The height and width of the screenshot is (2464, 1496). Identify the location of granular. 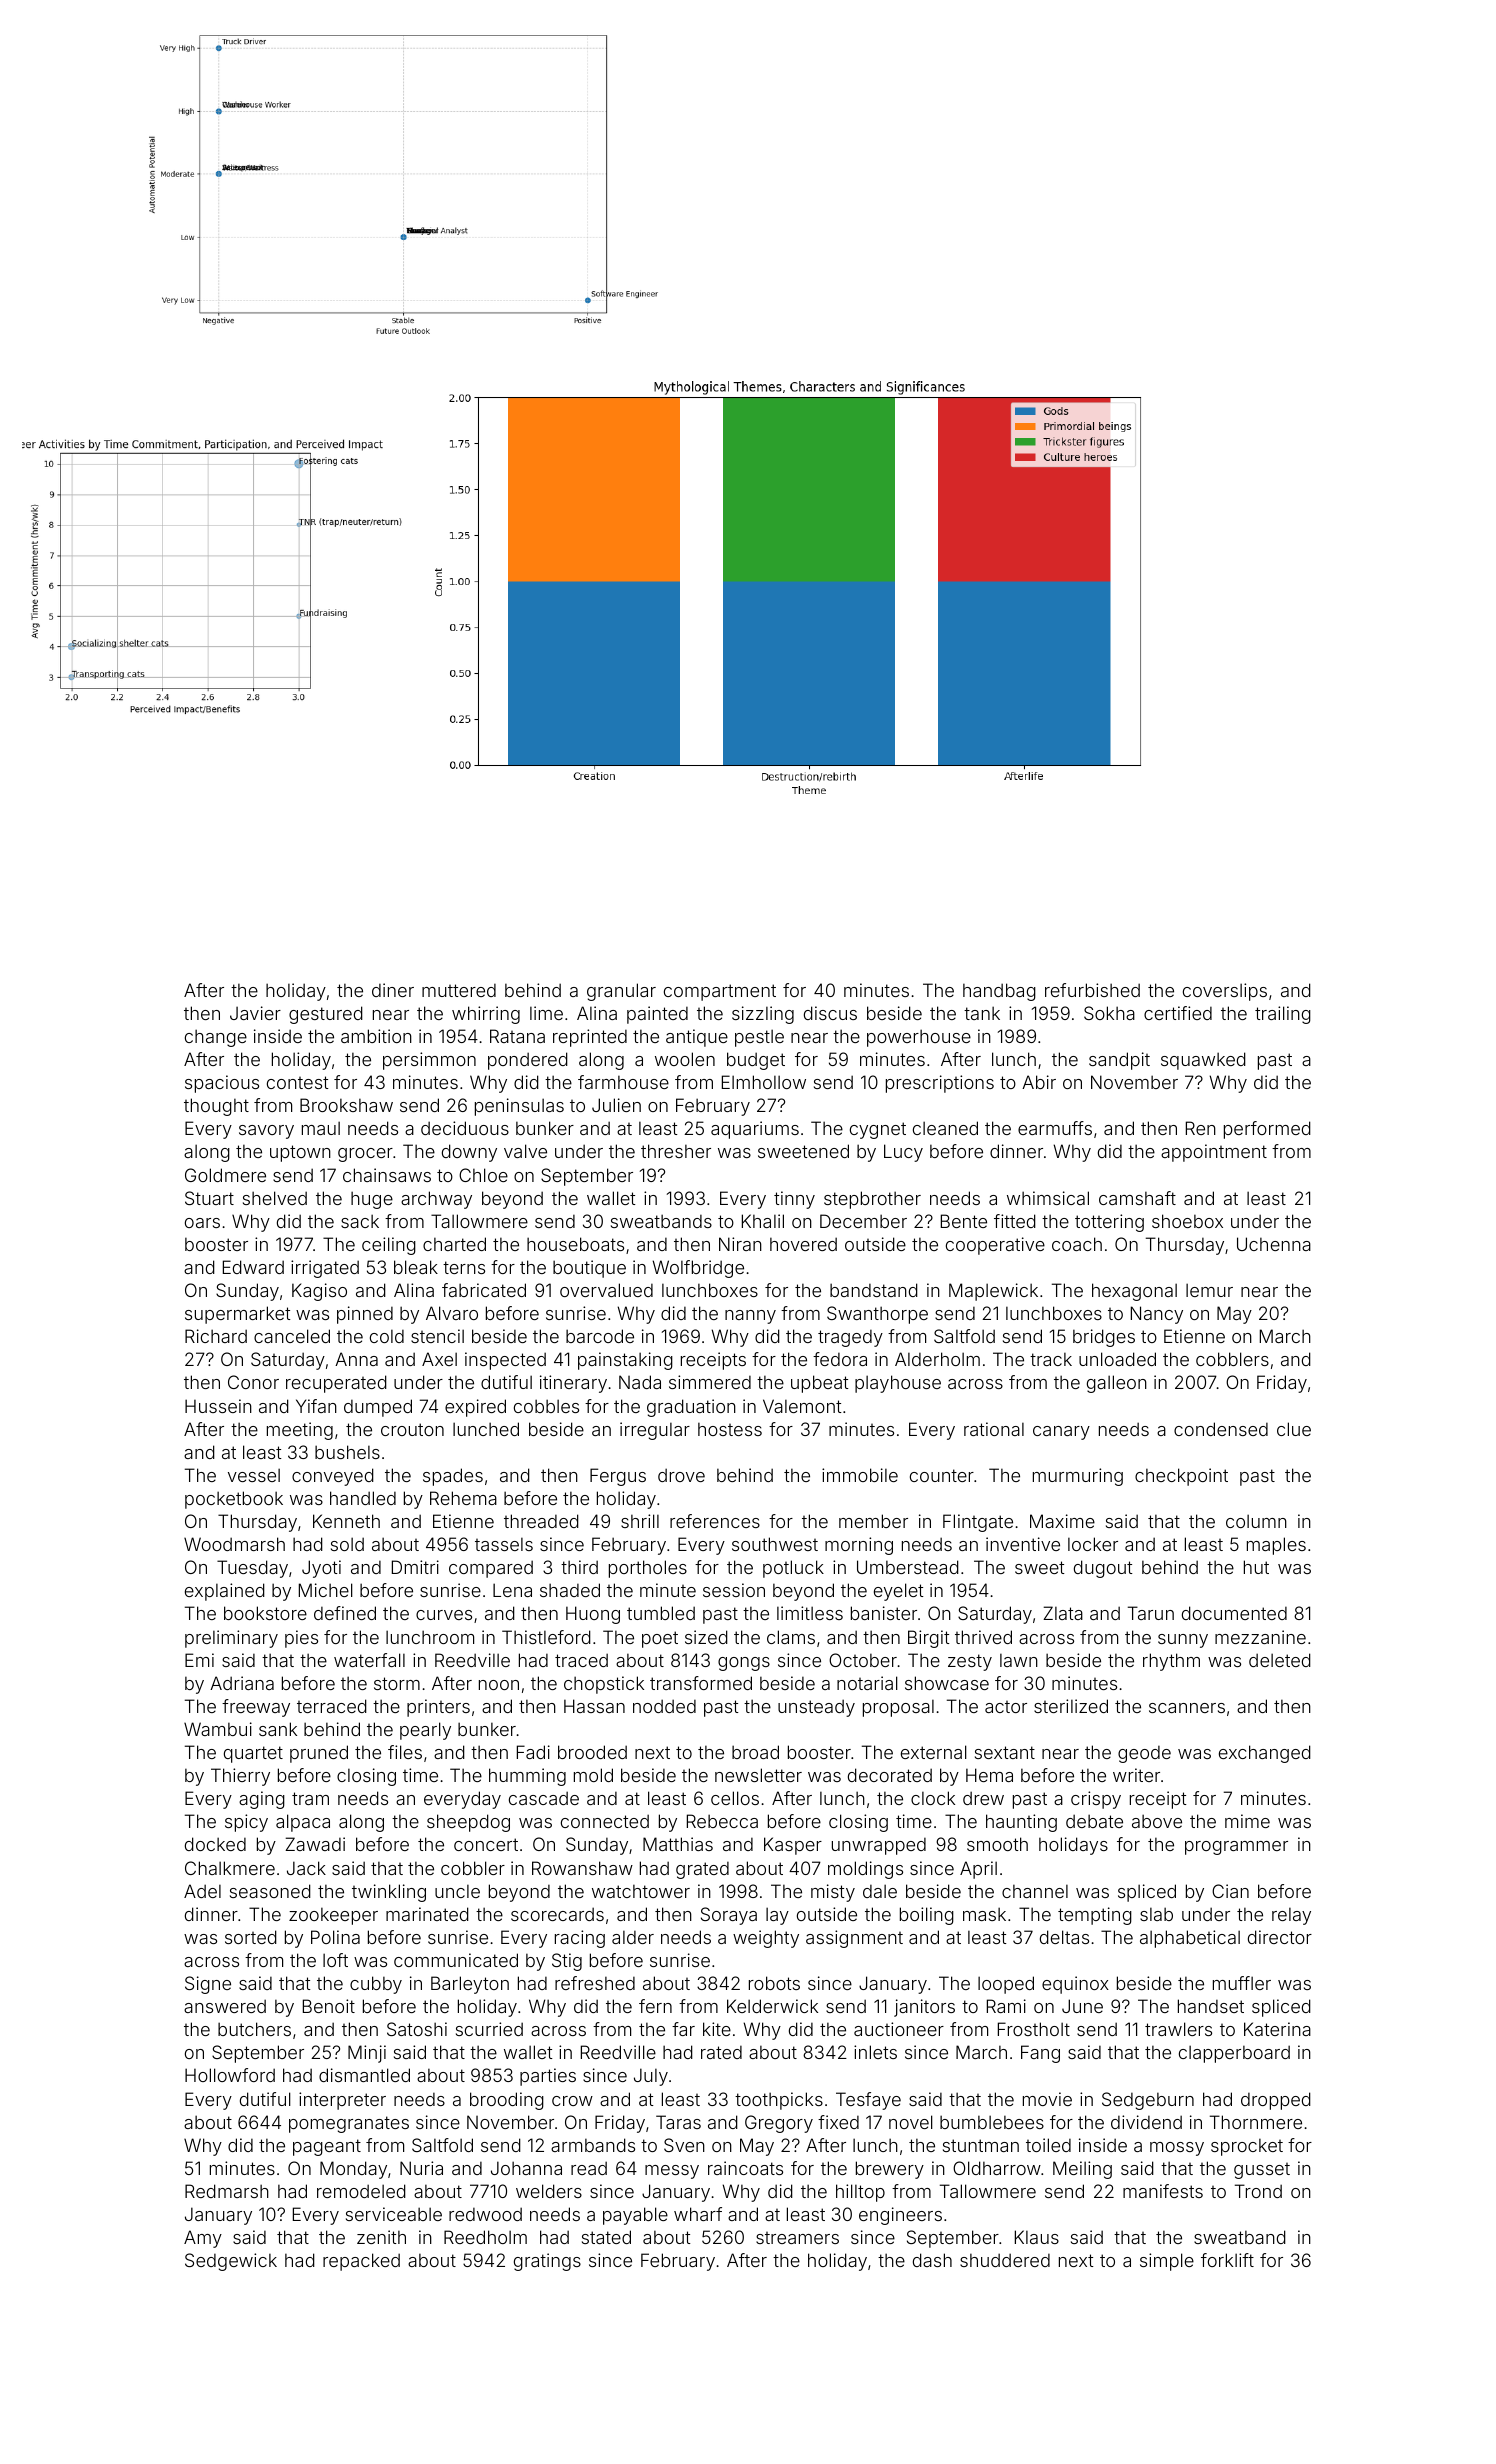
(621, 992).
